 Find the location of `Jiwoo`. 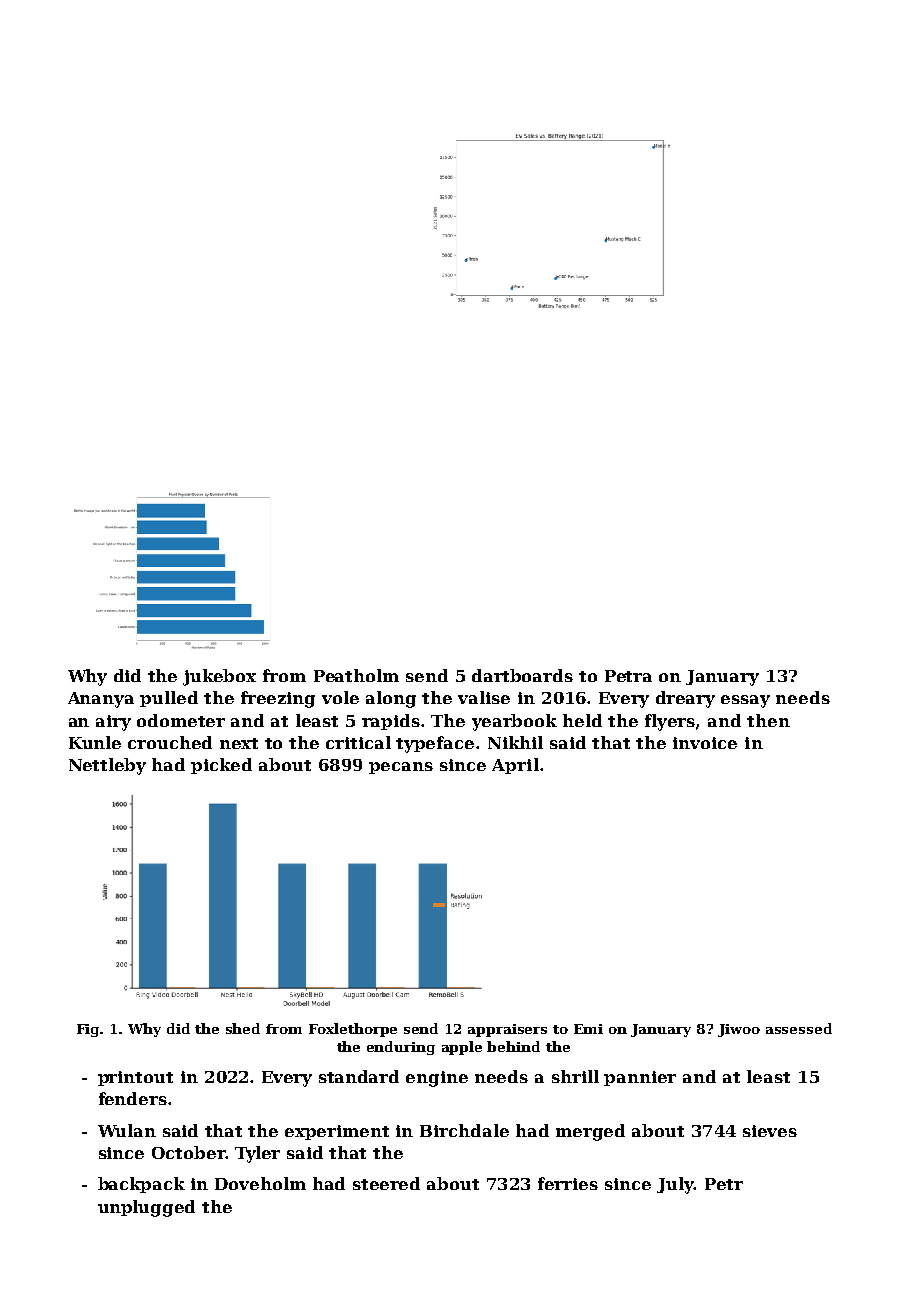

Jiwoo is located at coordinates (739, 1030).
